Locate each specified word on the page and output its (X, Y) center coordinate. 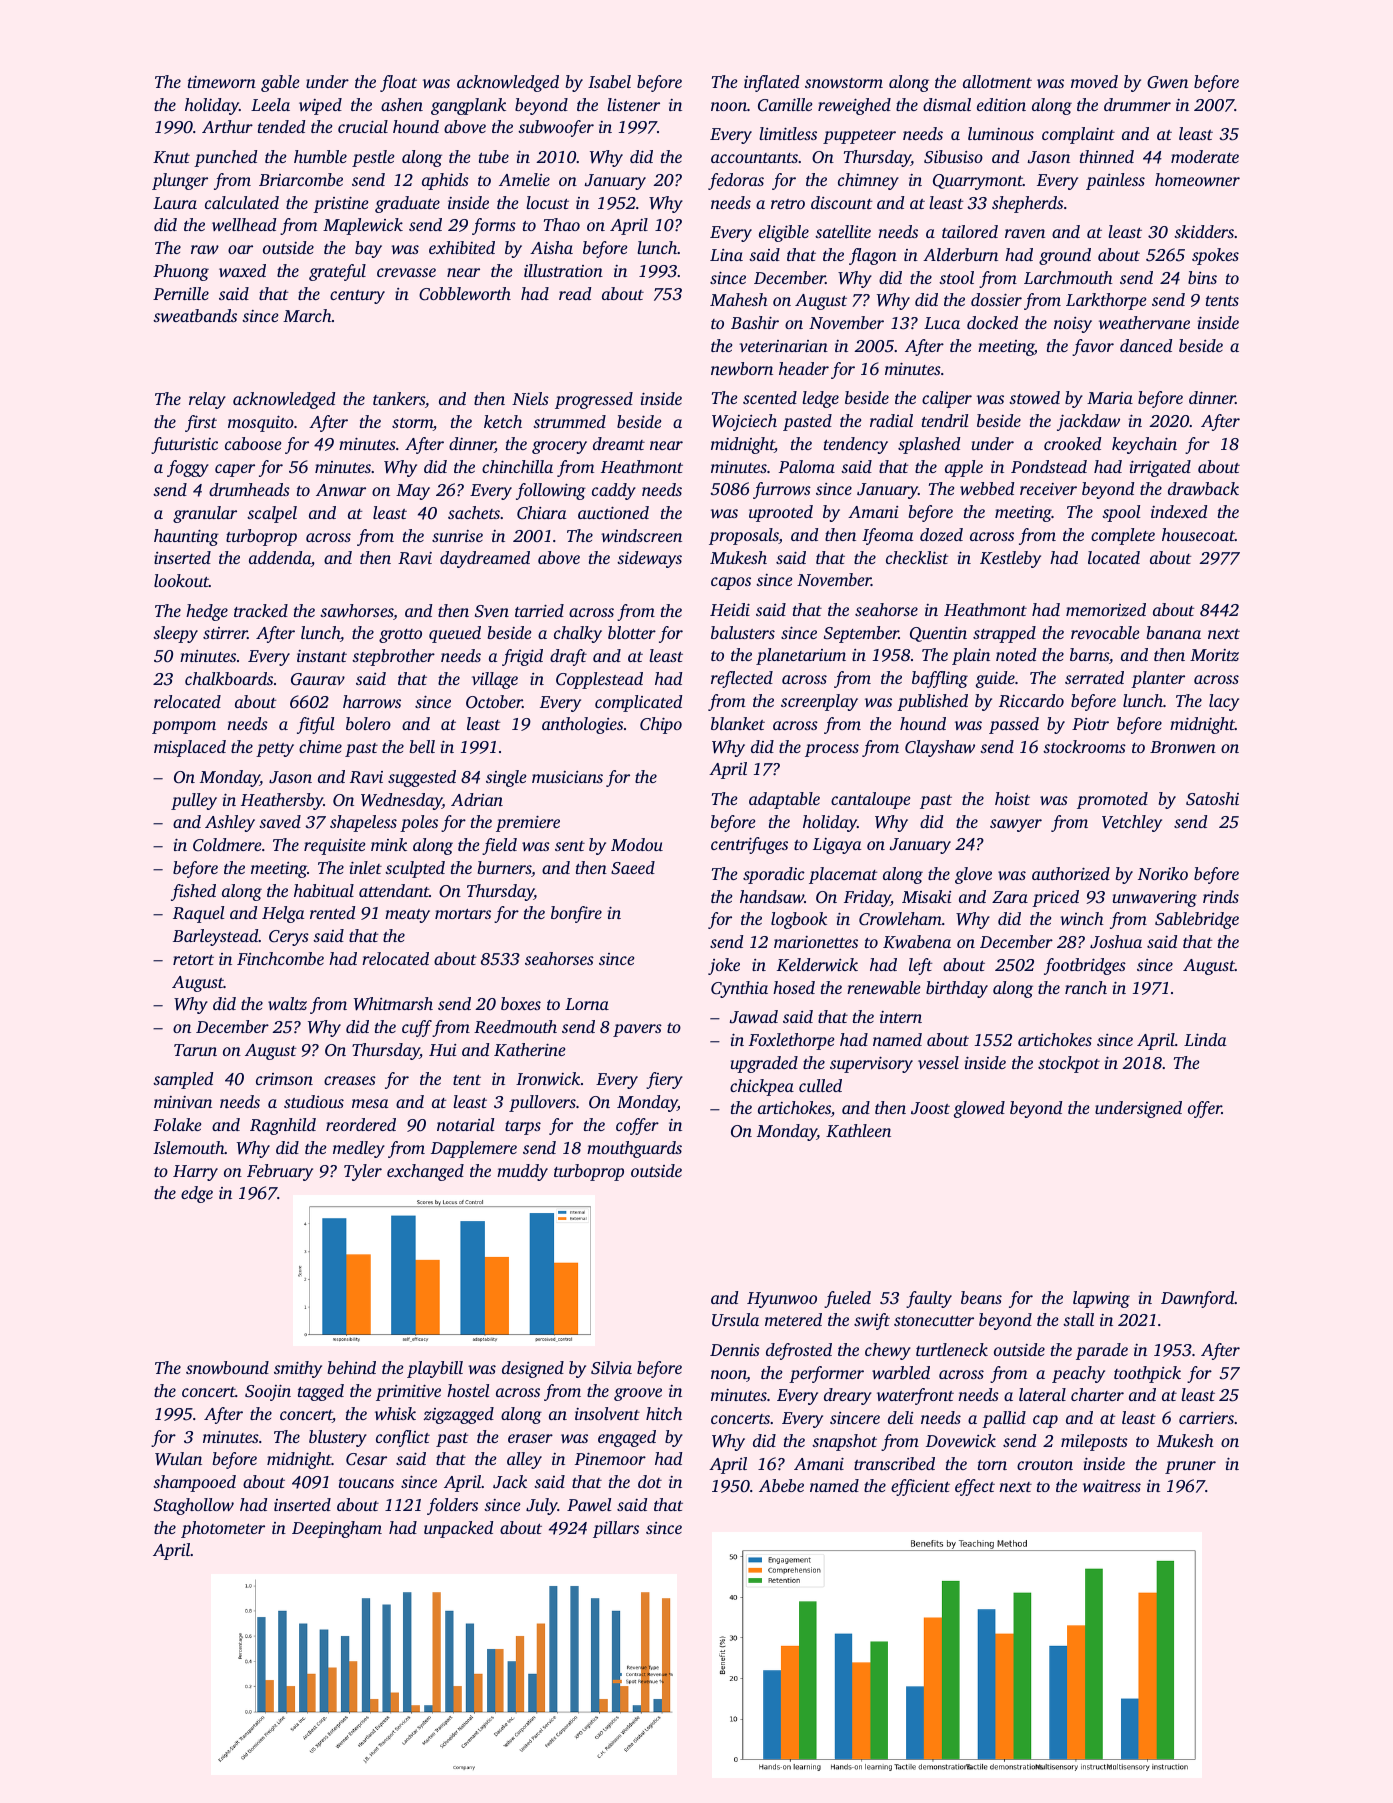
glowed (979, 1109)
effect (975, 1487)
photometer (223, 1529)
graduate (407, 204)
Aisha (551, 247)
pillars (616, 1529)
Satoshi (1212, 799)
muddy (522, 1172)
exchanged (425, 1172)
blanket (738, 723)
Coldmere (227, 845)
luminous (1001, 133)
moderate (1205, 156)
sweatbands (195, 315)
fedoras (736, 181)
